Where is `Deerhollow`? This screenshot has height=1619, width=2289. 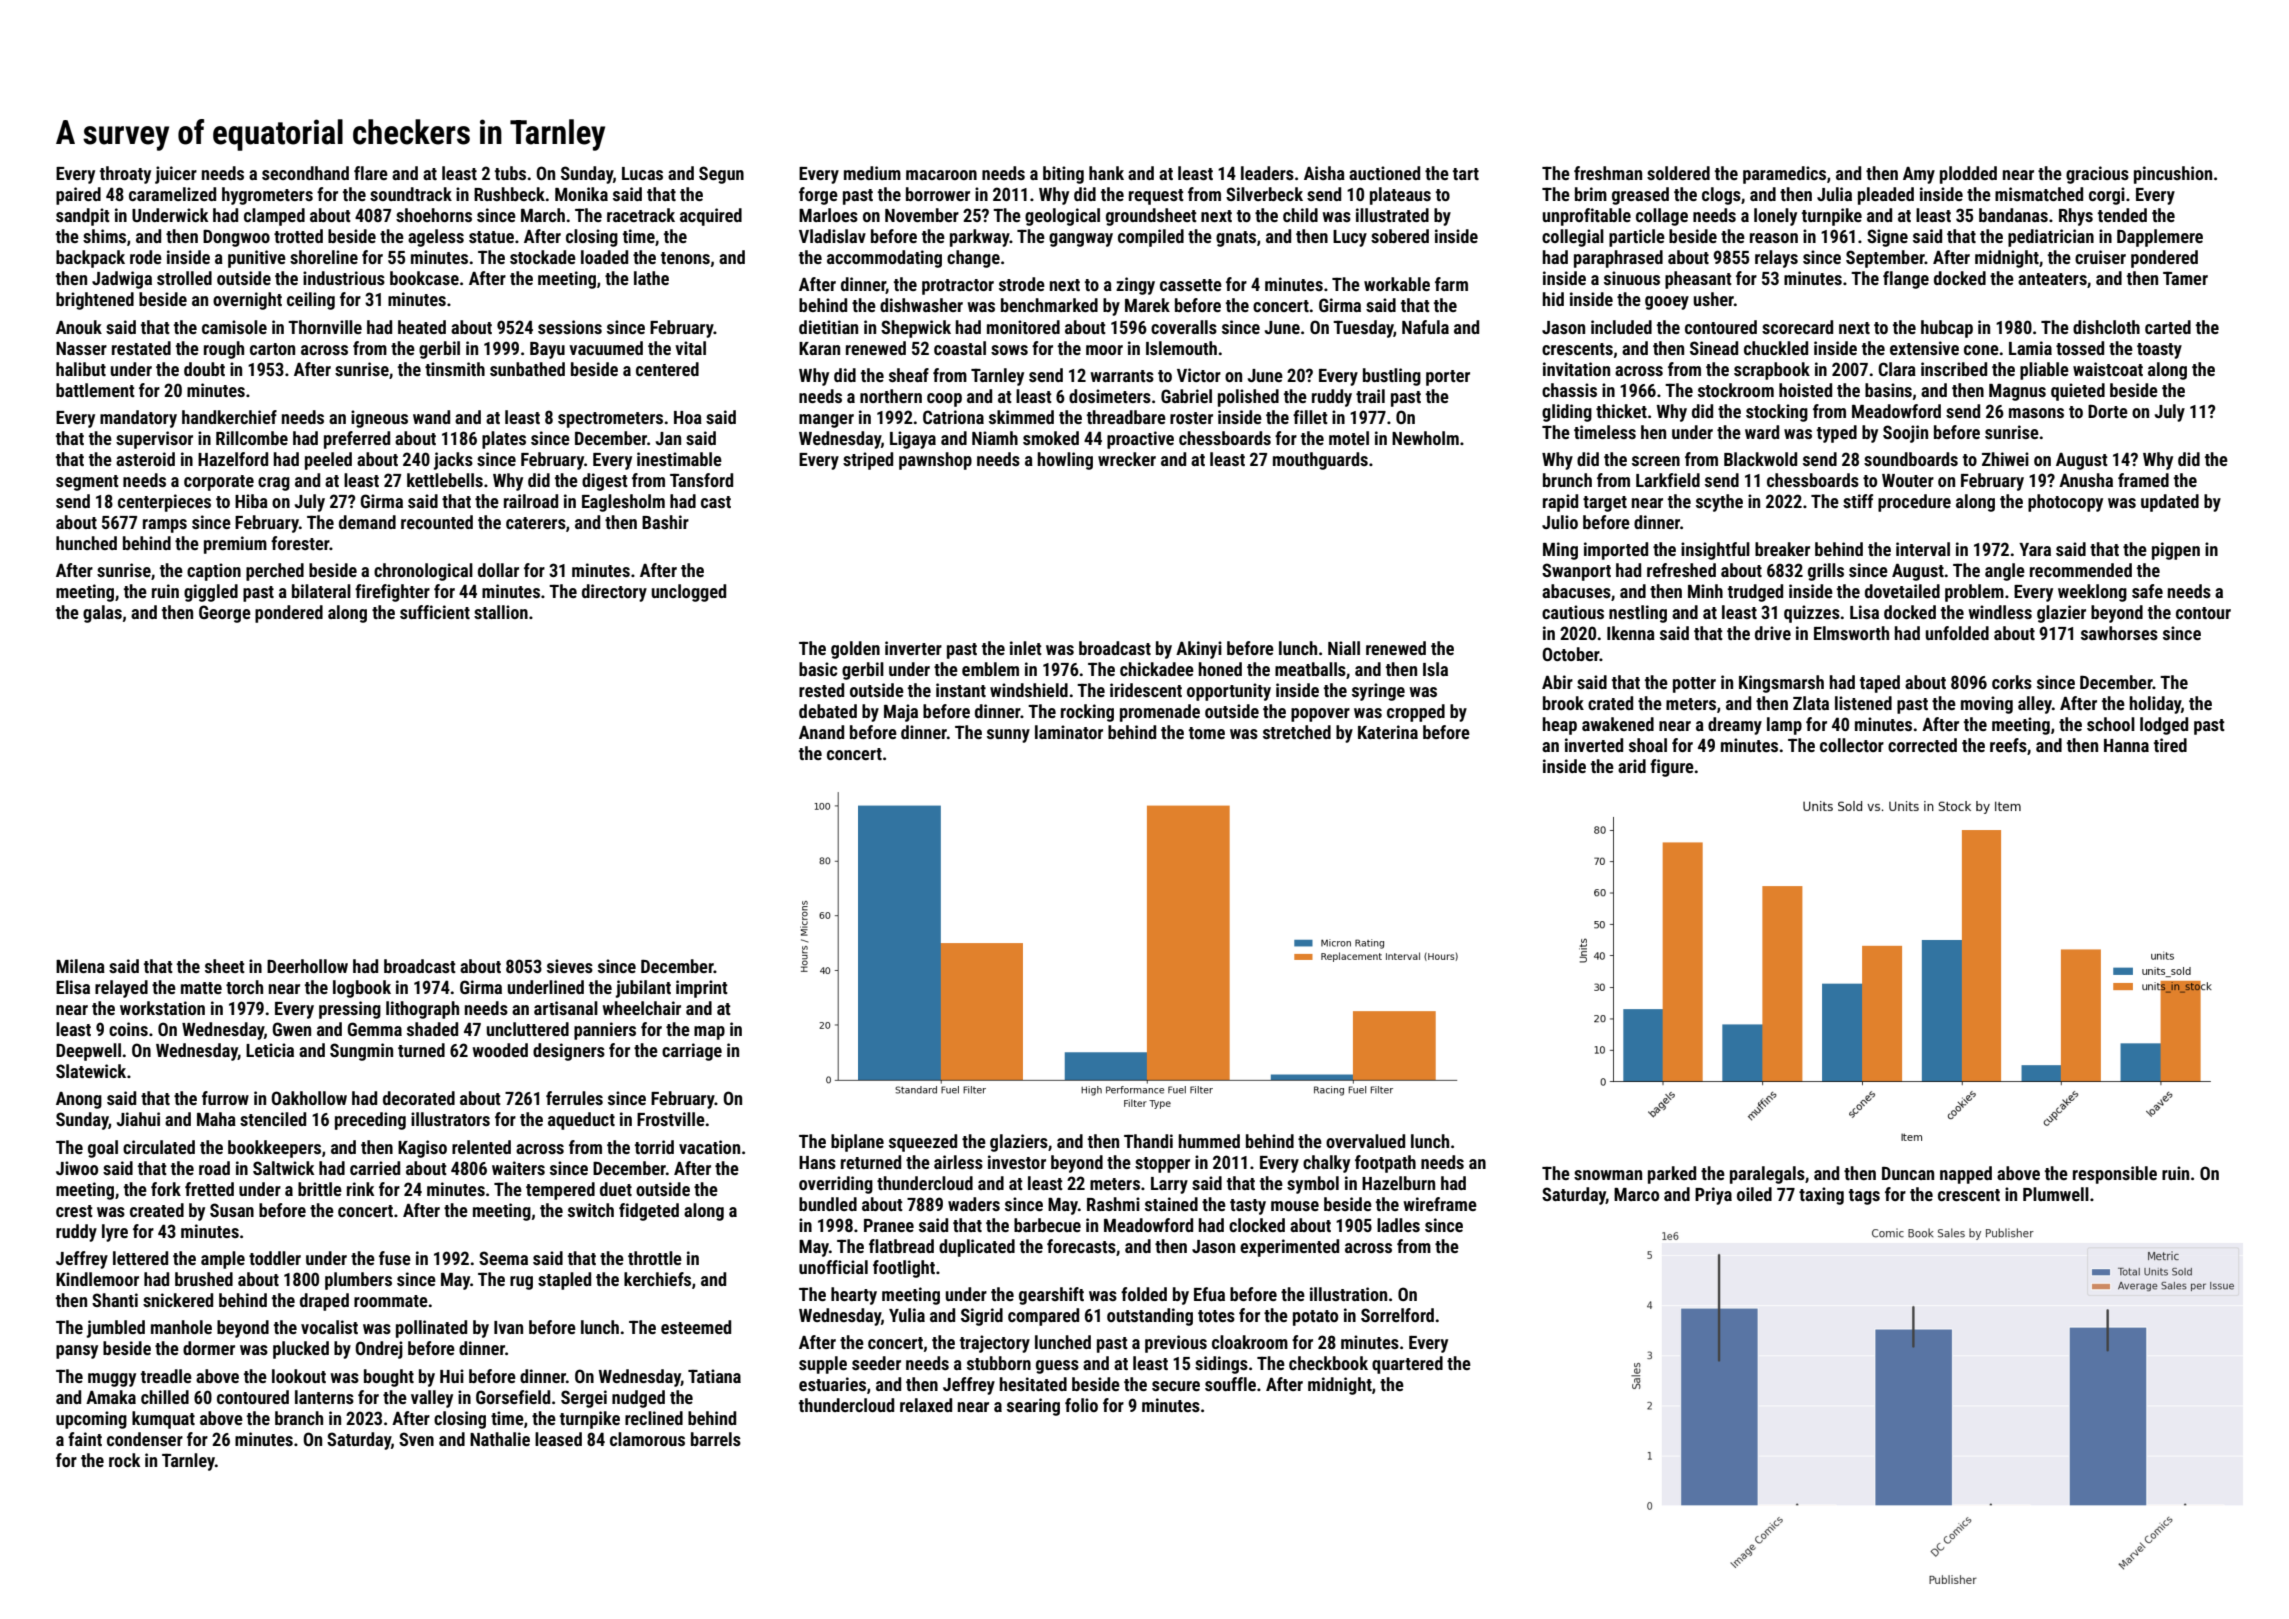 Deerhollow is located at coordinates (307, 966).
